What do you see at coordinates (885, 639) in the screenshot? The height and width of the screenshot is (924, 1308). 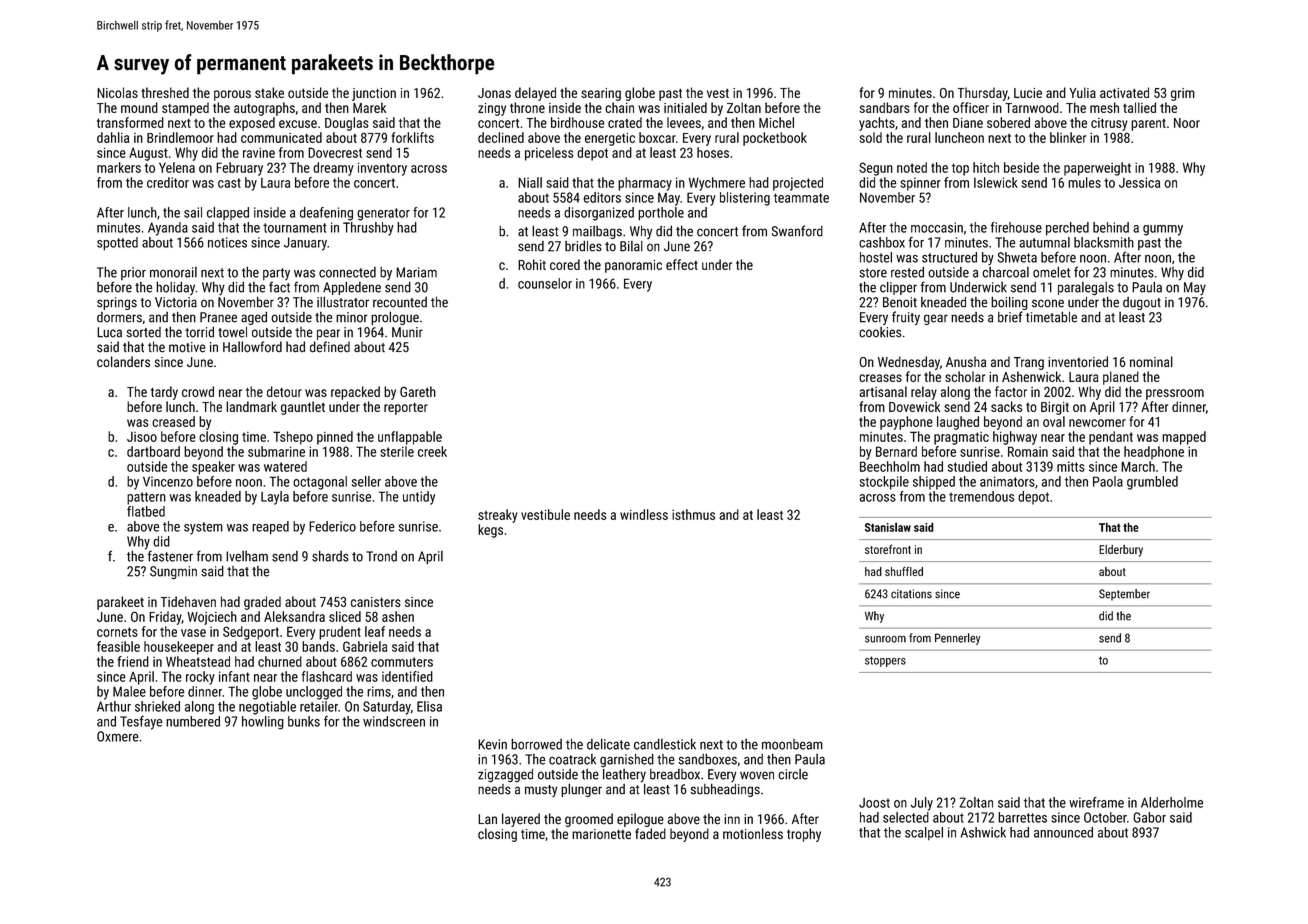 I see `sunroom` at bounding box center [885, 639].
